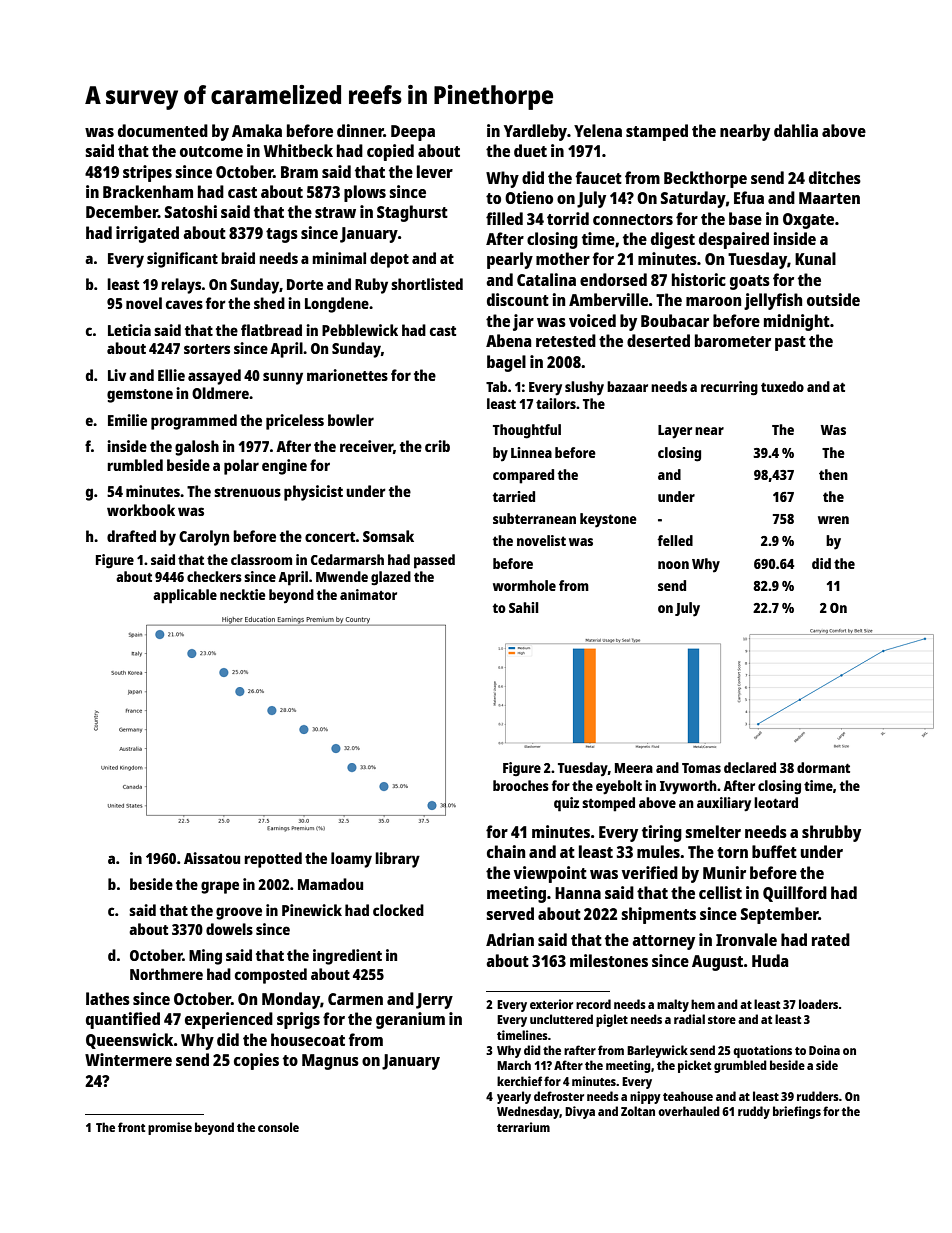 Image resolution: width=952 pixels, height=1233 pixels. I want to click on wren, so click(833, 520).
